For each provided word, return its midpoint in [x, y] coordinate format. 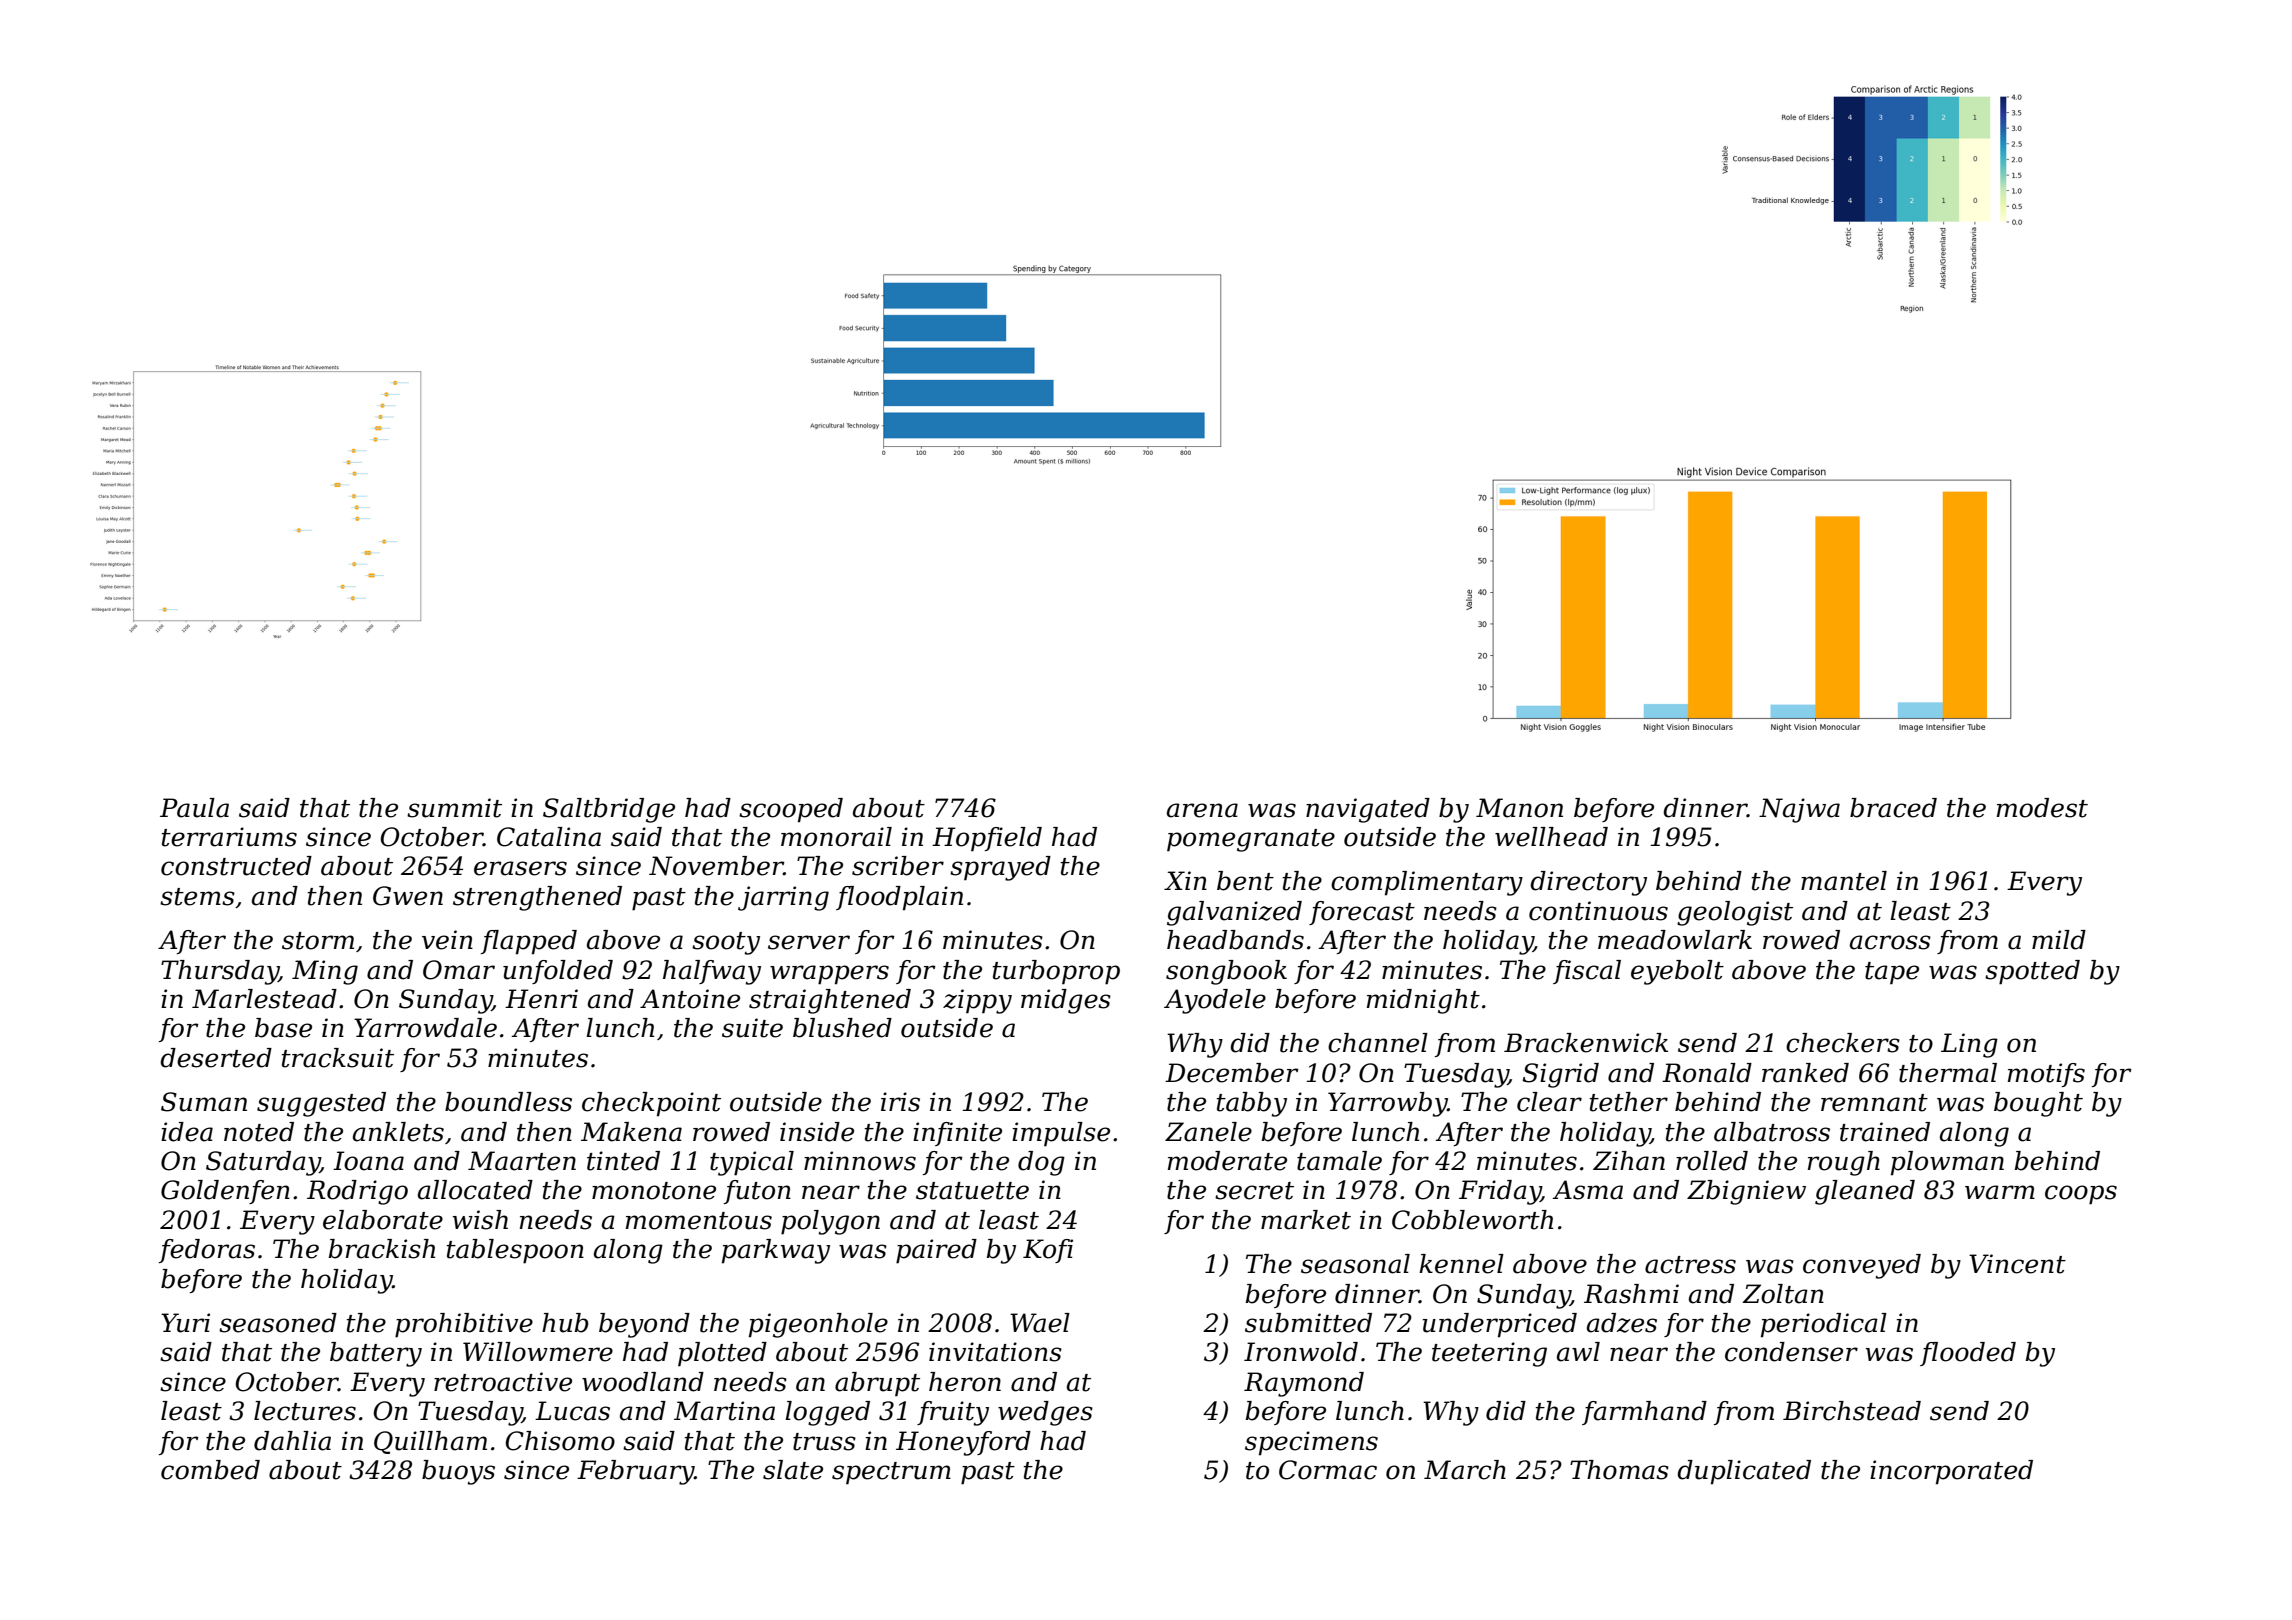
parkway [776, 1251]
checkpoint [651, 1104]
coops [2081, 1195]
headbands [1235, 940]
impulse [1061, 1134]
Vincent [2017, 1264]
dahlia [292, 1441]
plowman [1947, 1163]
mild [2059, 940]
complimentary [1427, 883]
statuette [972, 1191]
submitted [1308, 1323]
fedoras [207, 1251]
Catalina [549, 837]
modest [2042, 808]
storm [318, 941]
